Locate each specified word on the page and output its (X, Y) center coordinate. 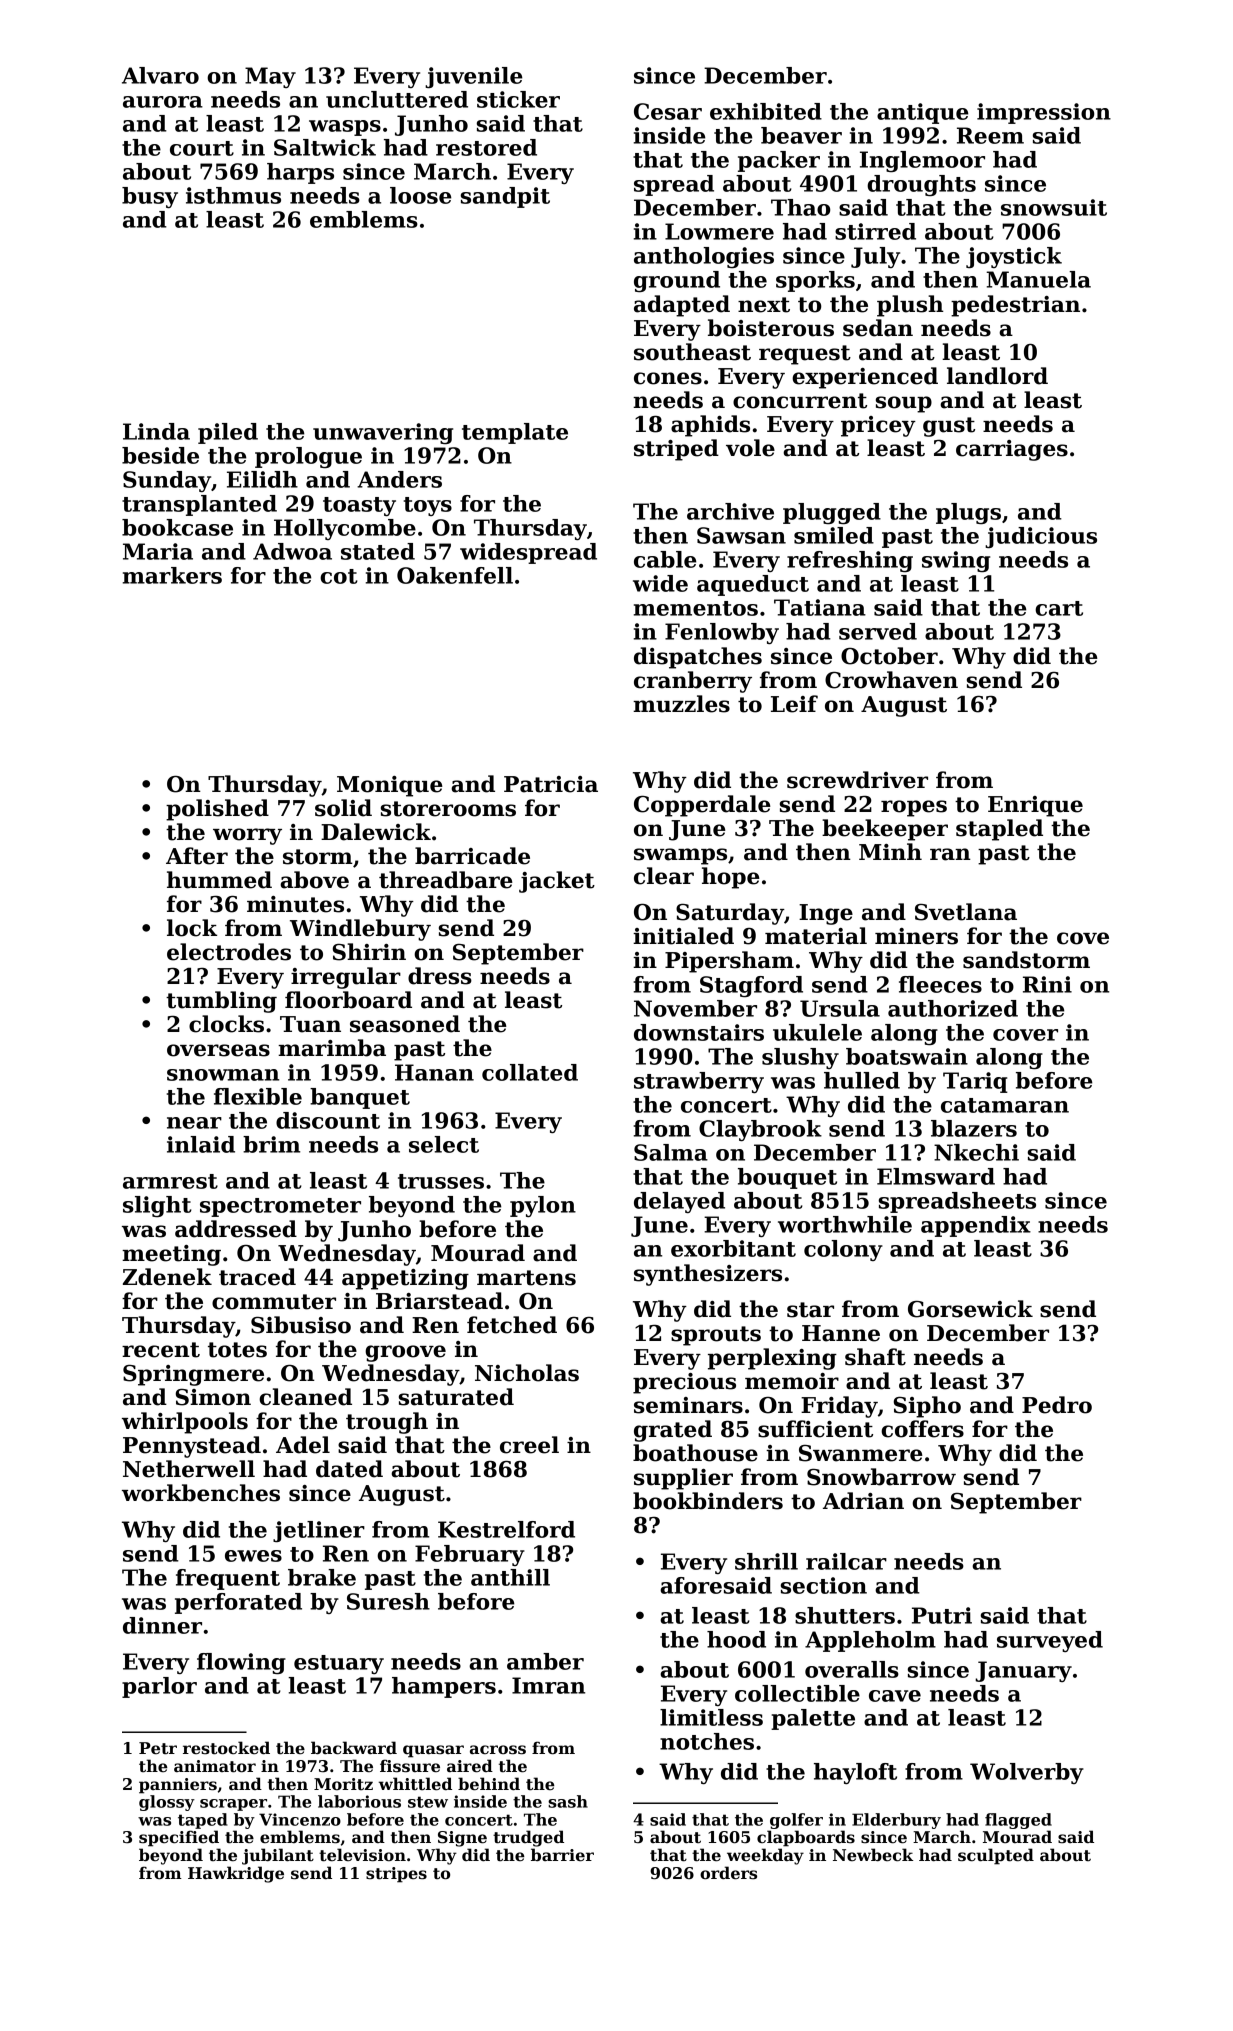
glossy (167, 1803)
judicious (1041, 537)
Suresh (388, 1601)
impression (1044, 113)
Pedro (1057, 1405)
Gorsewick (970, 1309)
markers (172, 575)
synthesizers (708, 1275)
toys (428, 506)
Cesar (668, 111)
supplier (683, 1479)
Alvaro (160, 75)
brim (271, 1144)
